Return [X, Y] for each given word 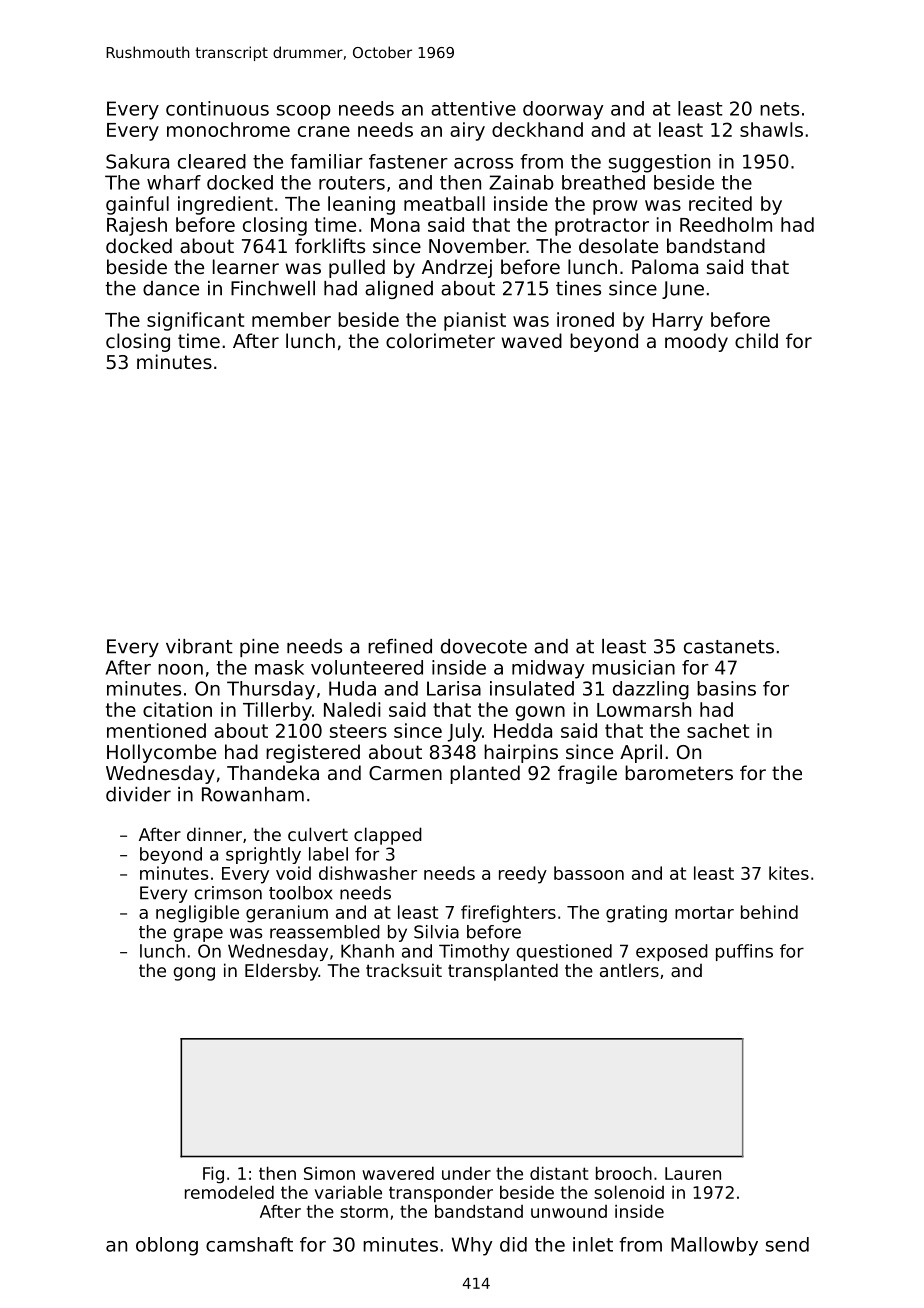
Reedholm [726, 224]
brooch [624, 1173]
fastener [408, 161]
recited [720, 203]
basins [726, 688]
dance [171, 288]
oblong [167, 1246]
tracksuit [404, 970]
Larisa [454, 688]
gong [194, 974]
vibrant [199, 646]
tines [578, 288]
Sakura [137, 161]
